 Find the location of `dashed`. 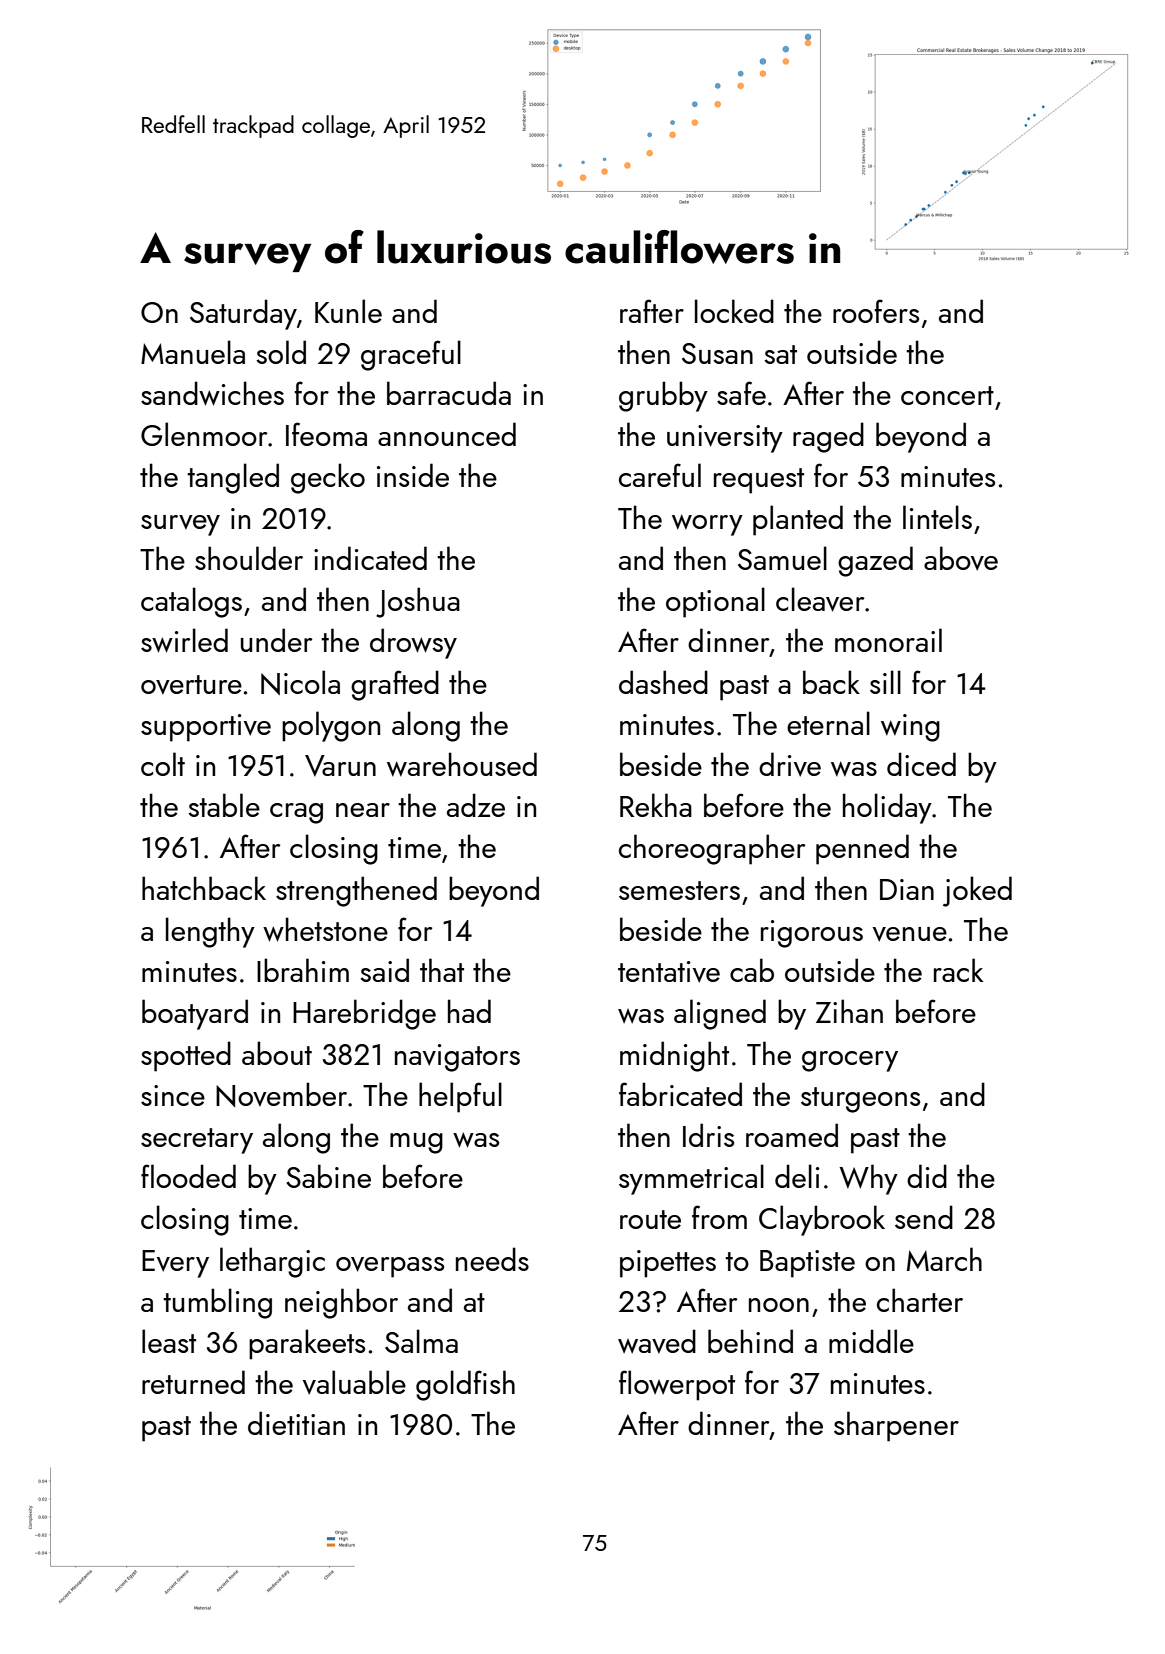

dashed is located at coordinates (663, 682).
